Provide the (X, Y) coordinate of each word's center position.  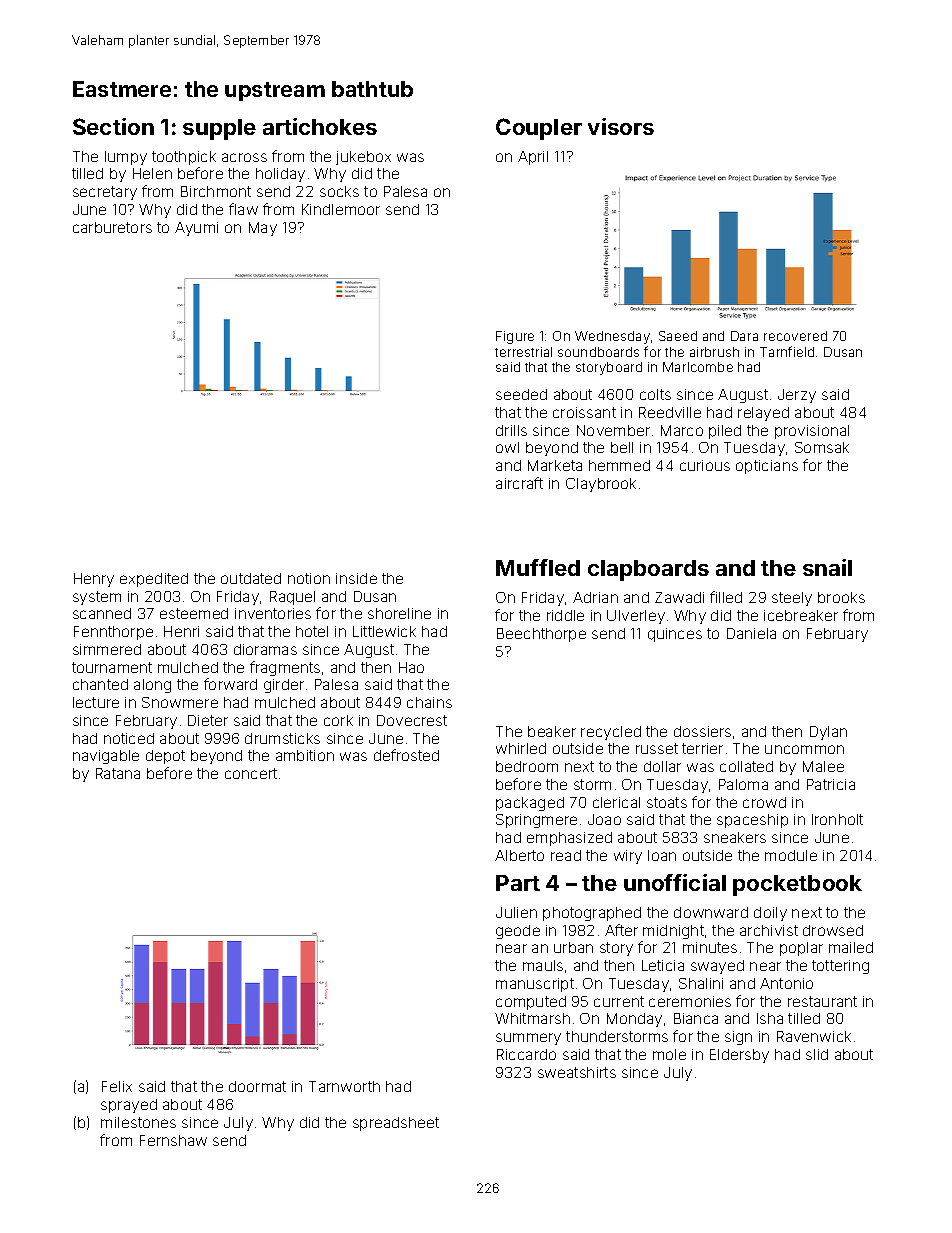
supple (219, 129)
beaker (552, 731)
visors (621, 126)
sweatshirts (577, 1072)
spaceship (752, 821)
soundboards (598, 352)
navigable (106, 757)
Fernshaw (173, 1140)
